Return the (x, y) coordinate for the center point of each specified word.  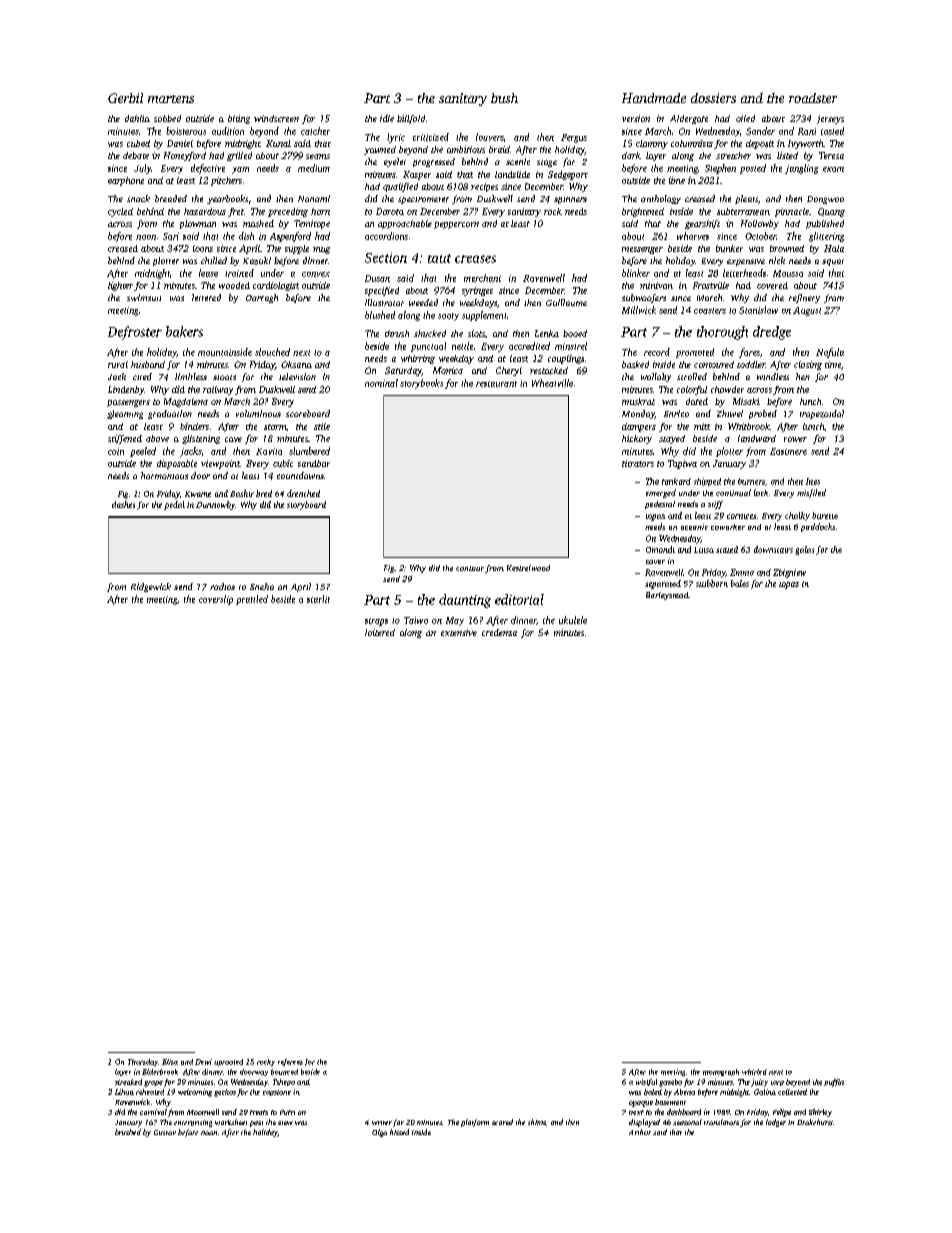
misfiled (811, 493)
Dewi (203, 1062)
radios (222, 586)
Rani (807, 131)
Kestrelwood (528, 568)
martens (171, 99)
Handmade (654, 98)
